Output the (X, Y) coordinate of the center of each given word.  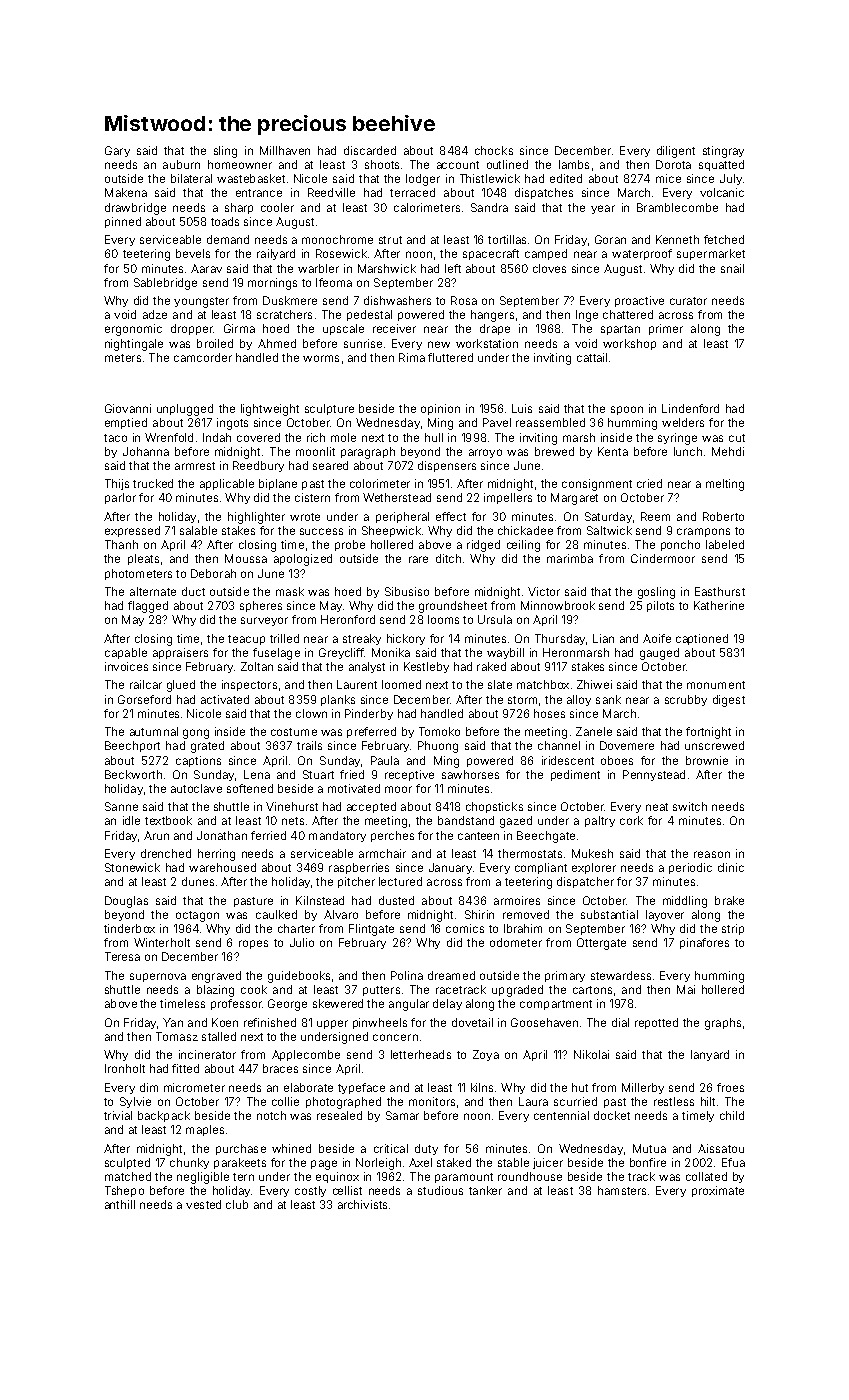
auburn (181, 164)
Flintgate (371, 930)
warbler (318, 268)
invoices (126, 666)
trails (309, 745)
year (603, 209)
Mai (686, 989)
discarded (370, 150)
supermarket (711, 254)
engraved (216, 977)
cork (631, 820)
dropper (192, 329)
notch (271, 1115)
